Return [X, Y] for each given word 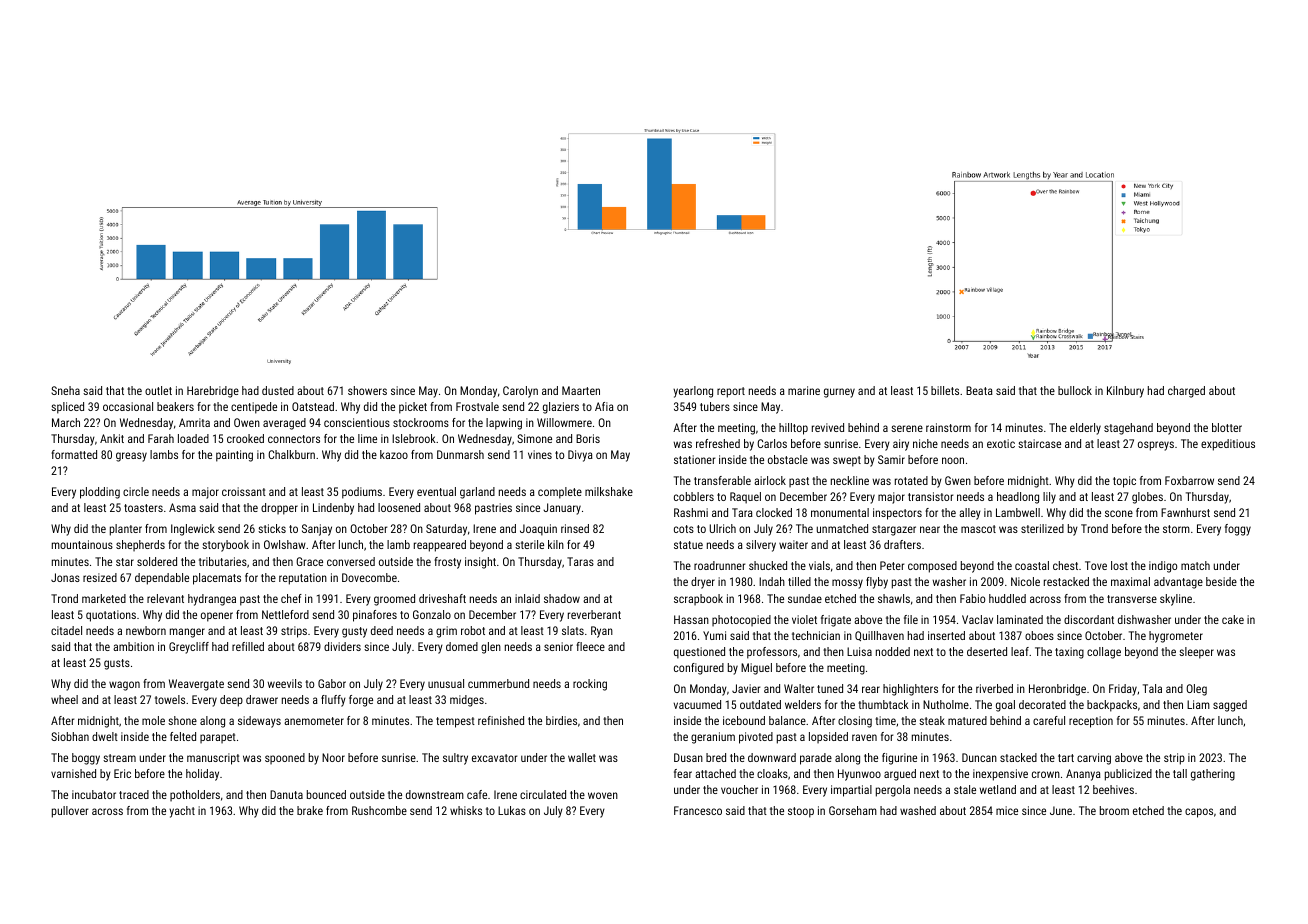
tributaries [223, 561]
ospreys [1156, 446]
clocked [774, 512]
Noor [333, 757]
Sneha [65, 390]
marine [804, 390]
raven [864, 737]
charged [1186, 392]
